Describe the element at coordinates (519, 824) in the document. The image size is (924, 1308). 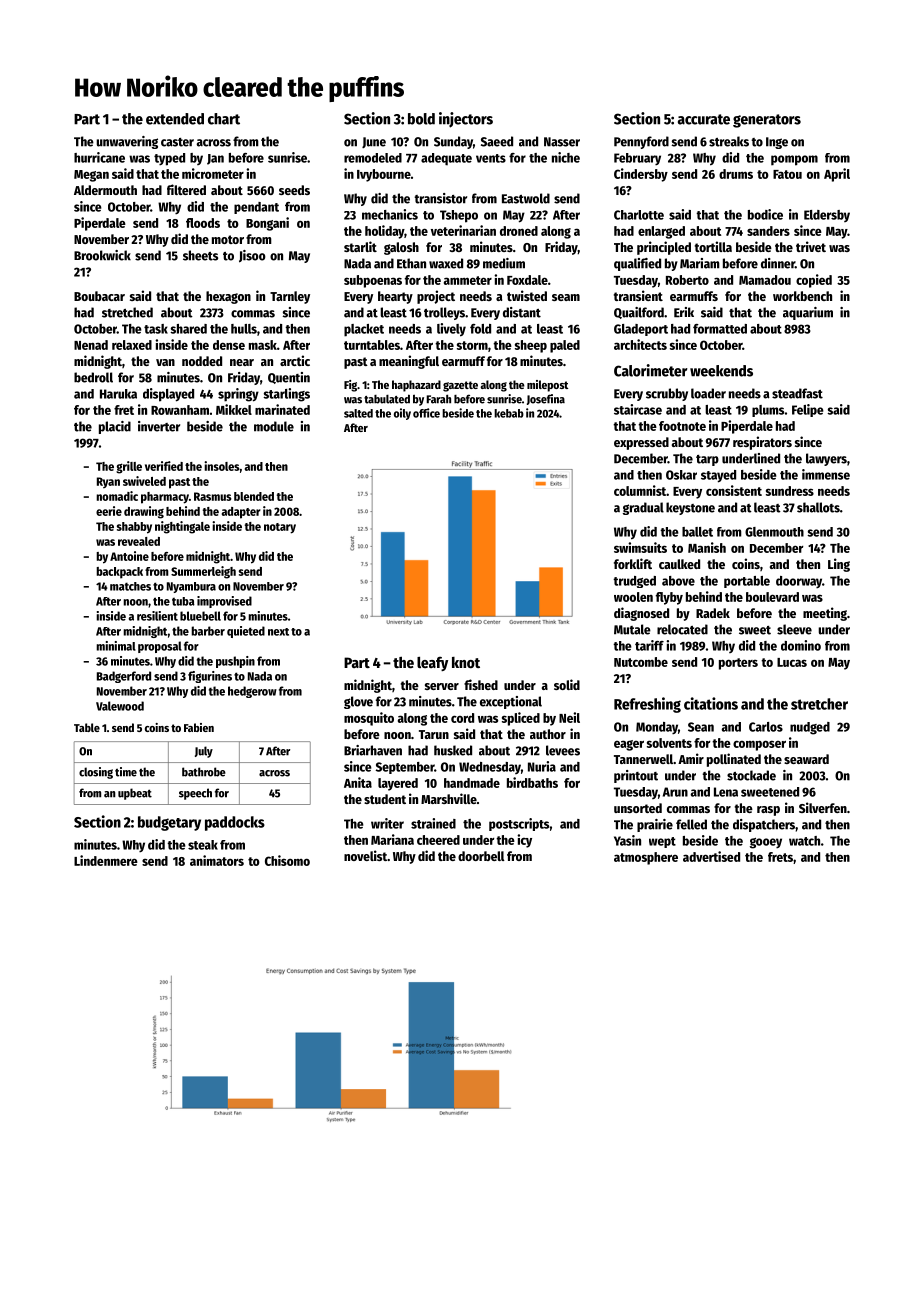
I see `postscripts` at that location.
